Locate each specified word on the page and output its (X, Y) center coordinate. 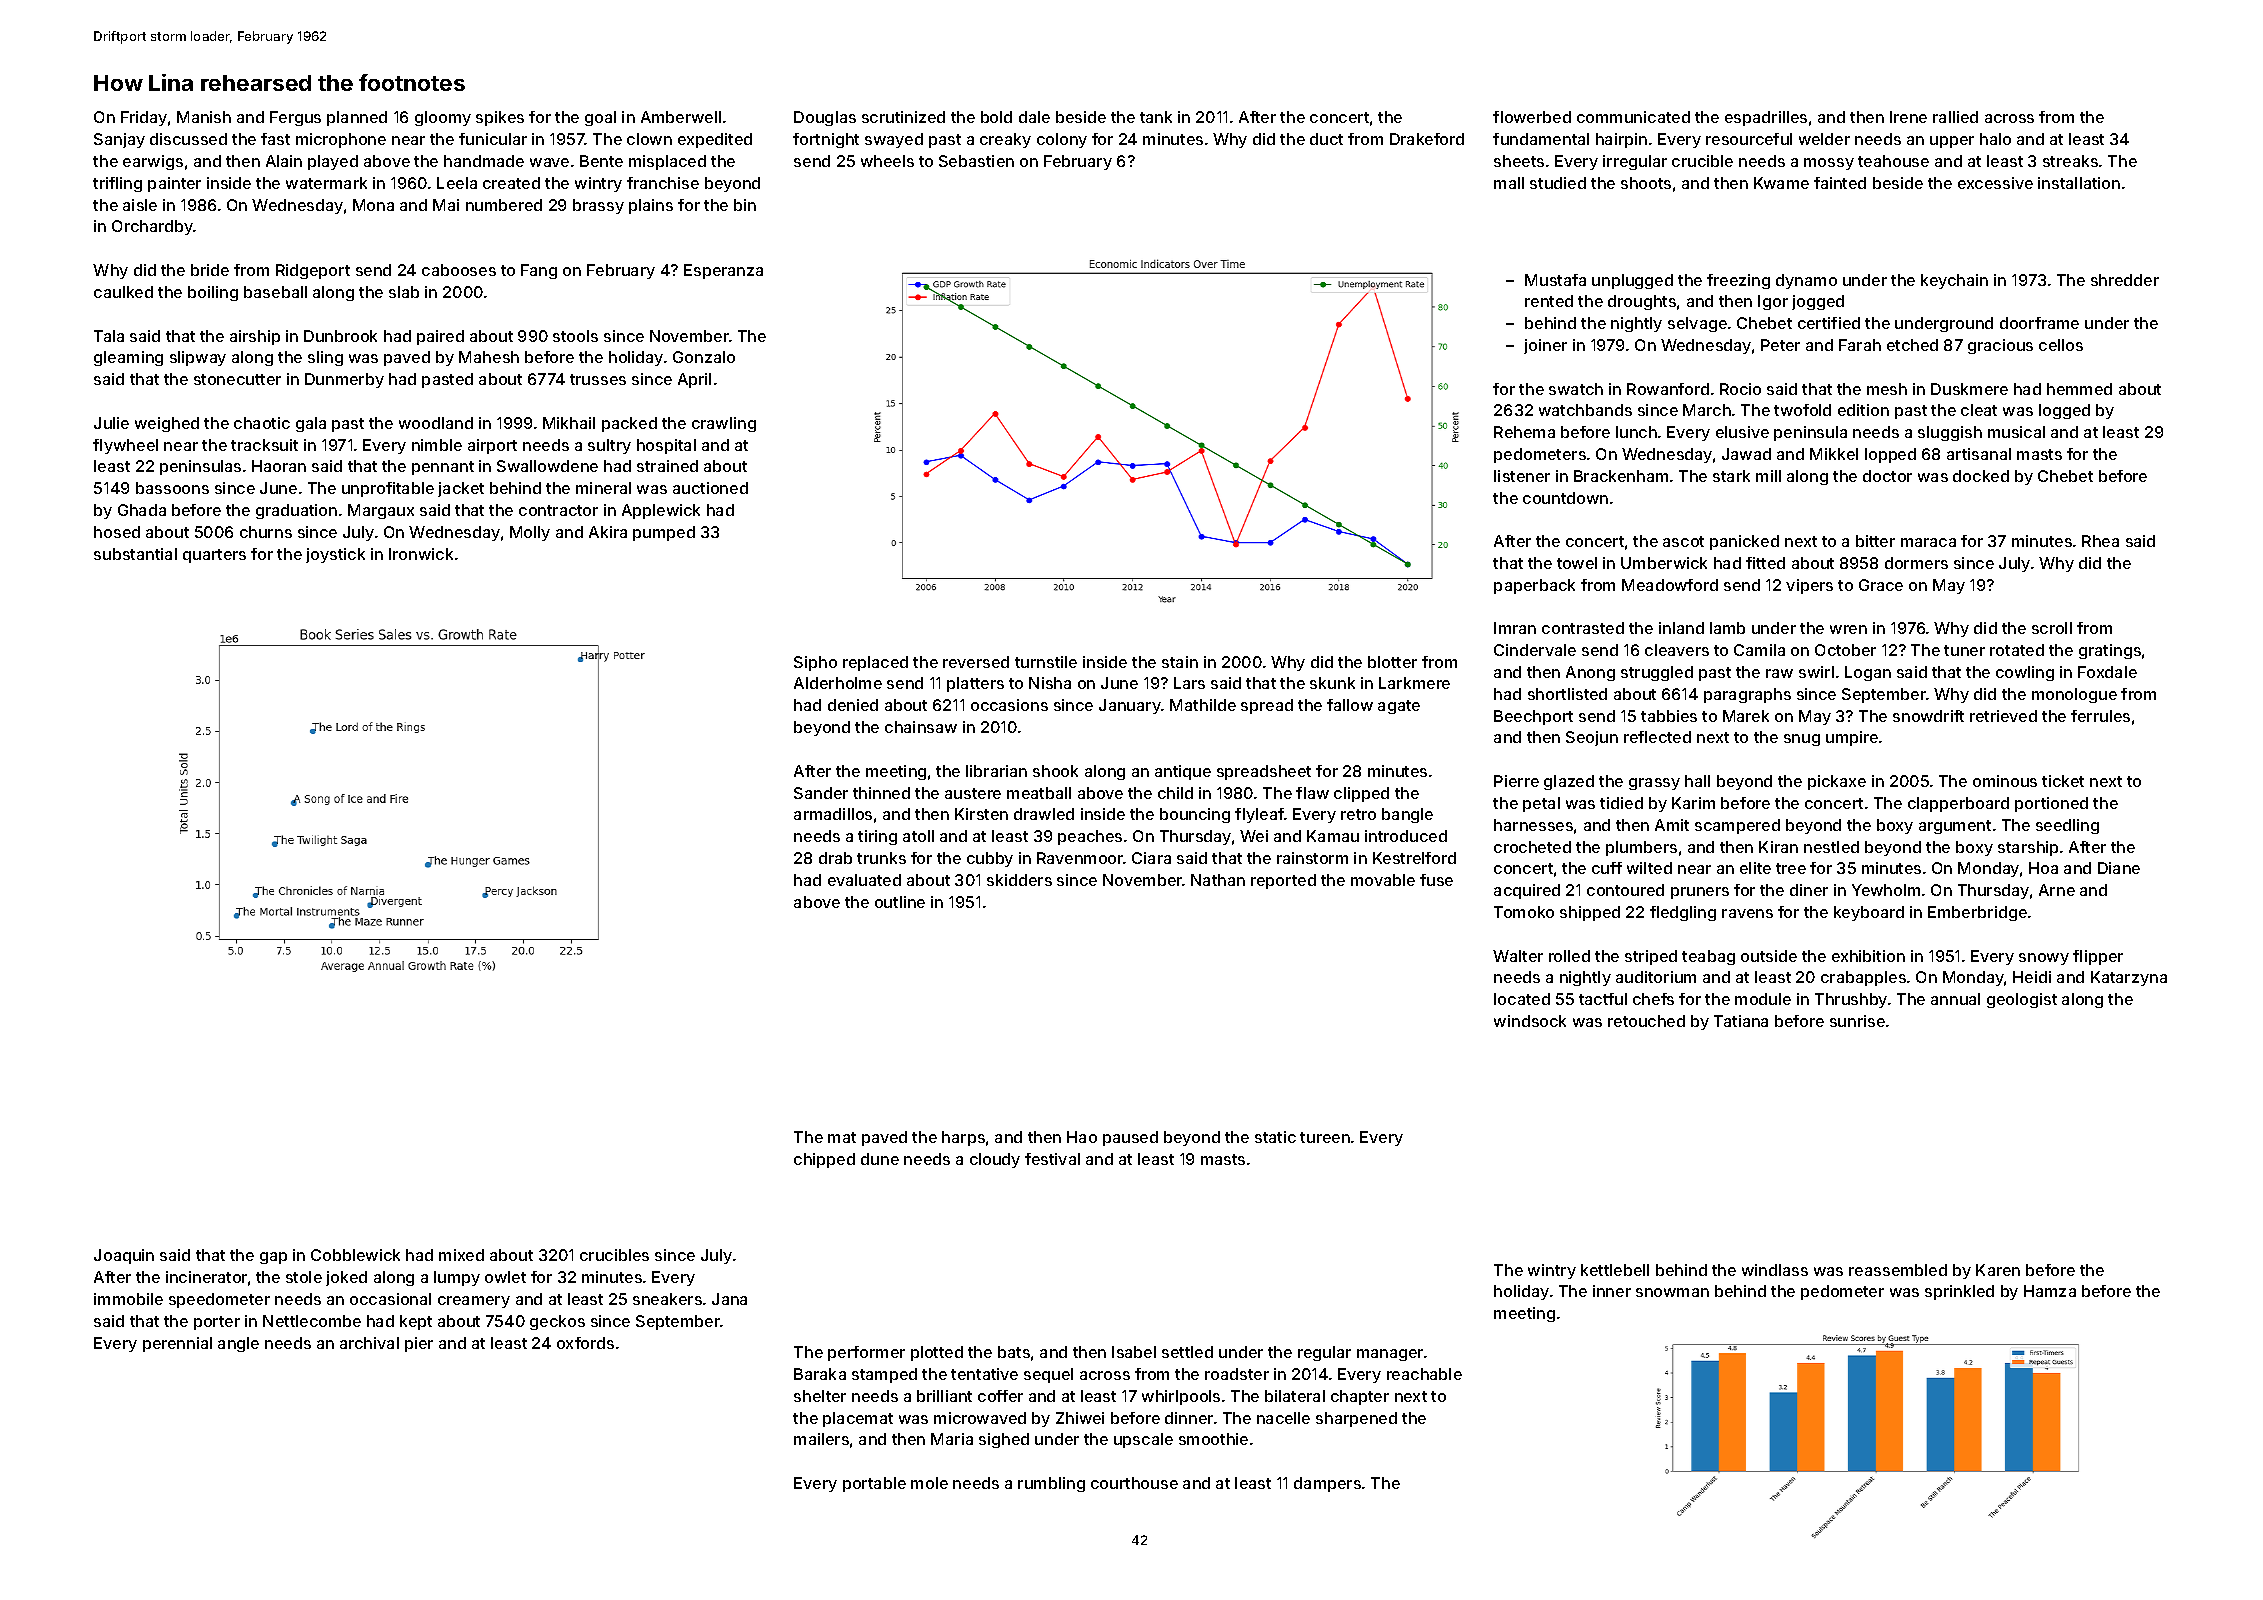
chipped (824, 1160)
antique (1183, 772)
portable (874, 1484)
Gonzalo (704, 357)
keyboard (1869, 913)
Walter (1518, 956)
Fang (539, 271)
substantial (135, 554)
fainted (1840, 183)
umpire (1852, 738)
